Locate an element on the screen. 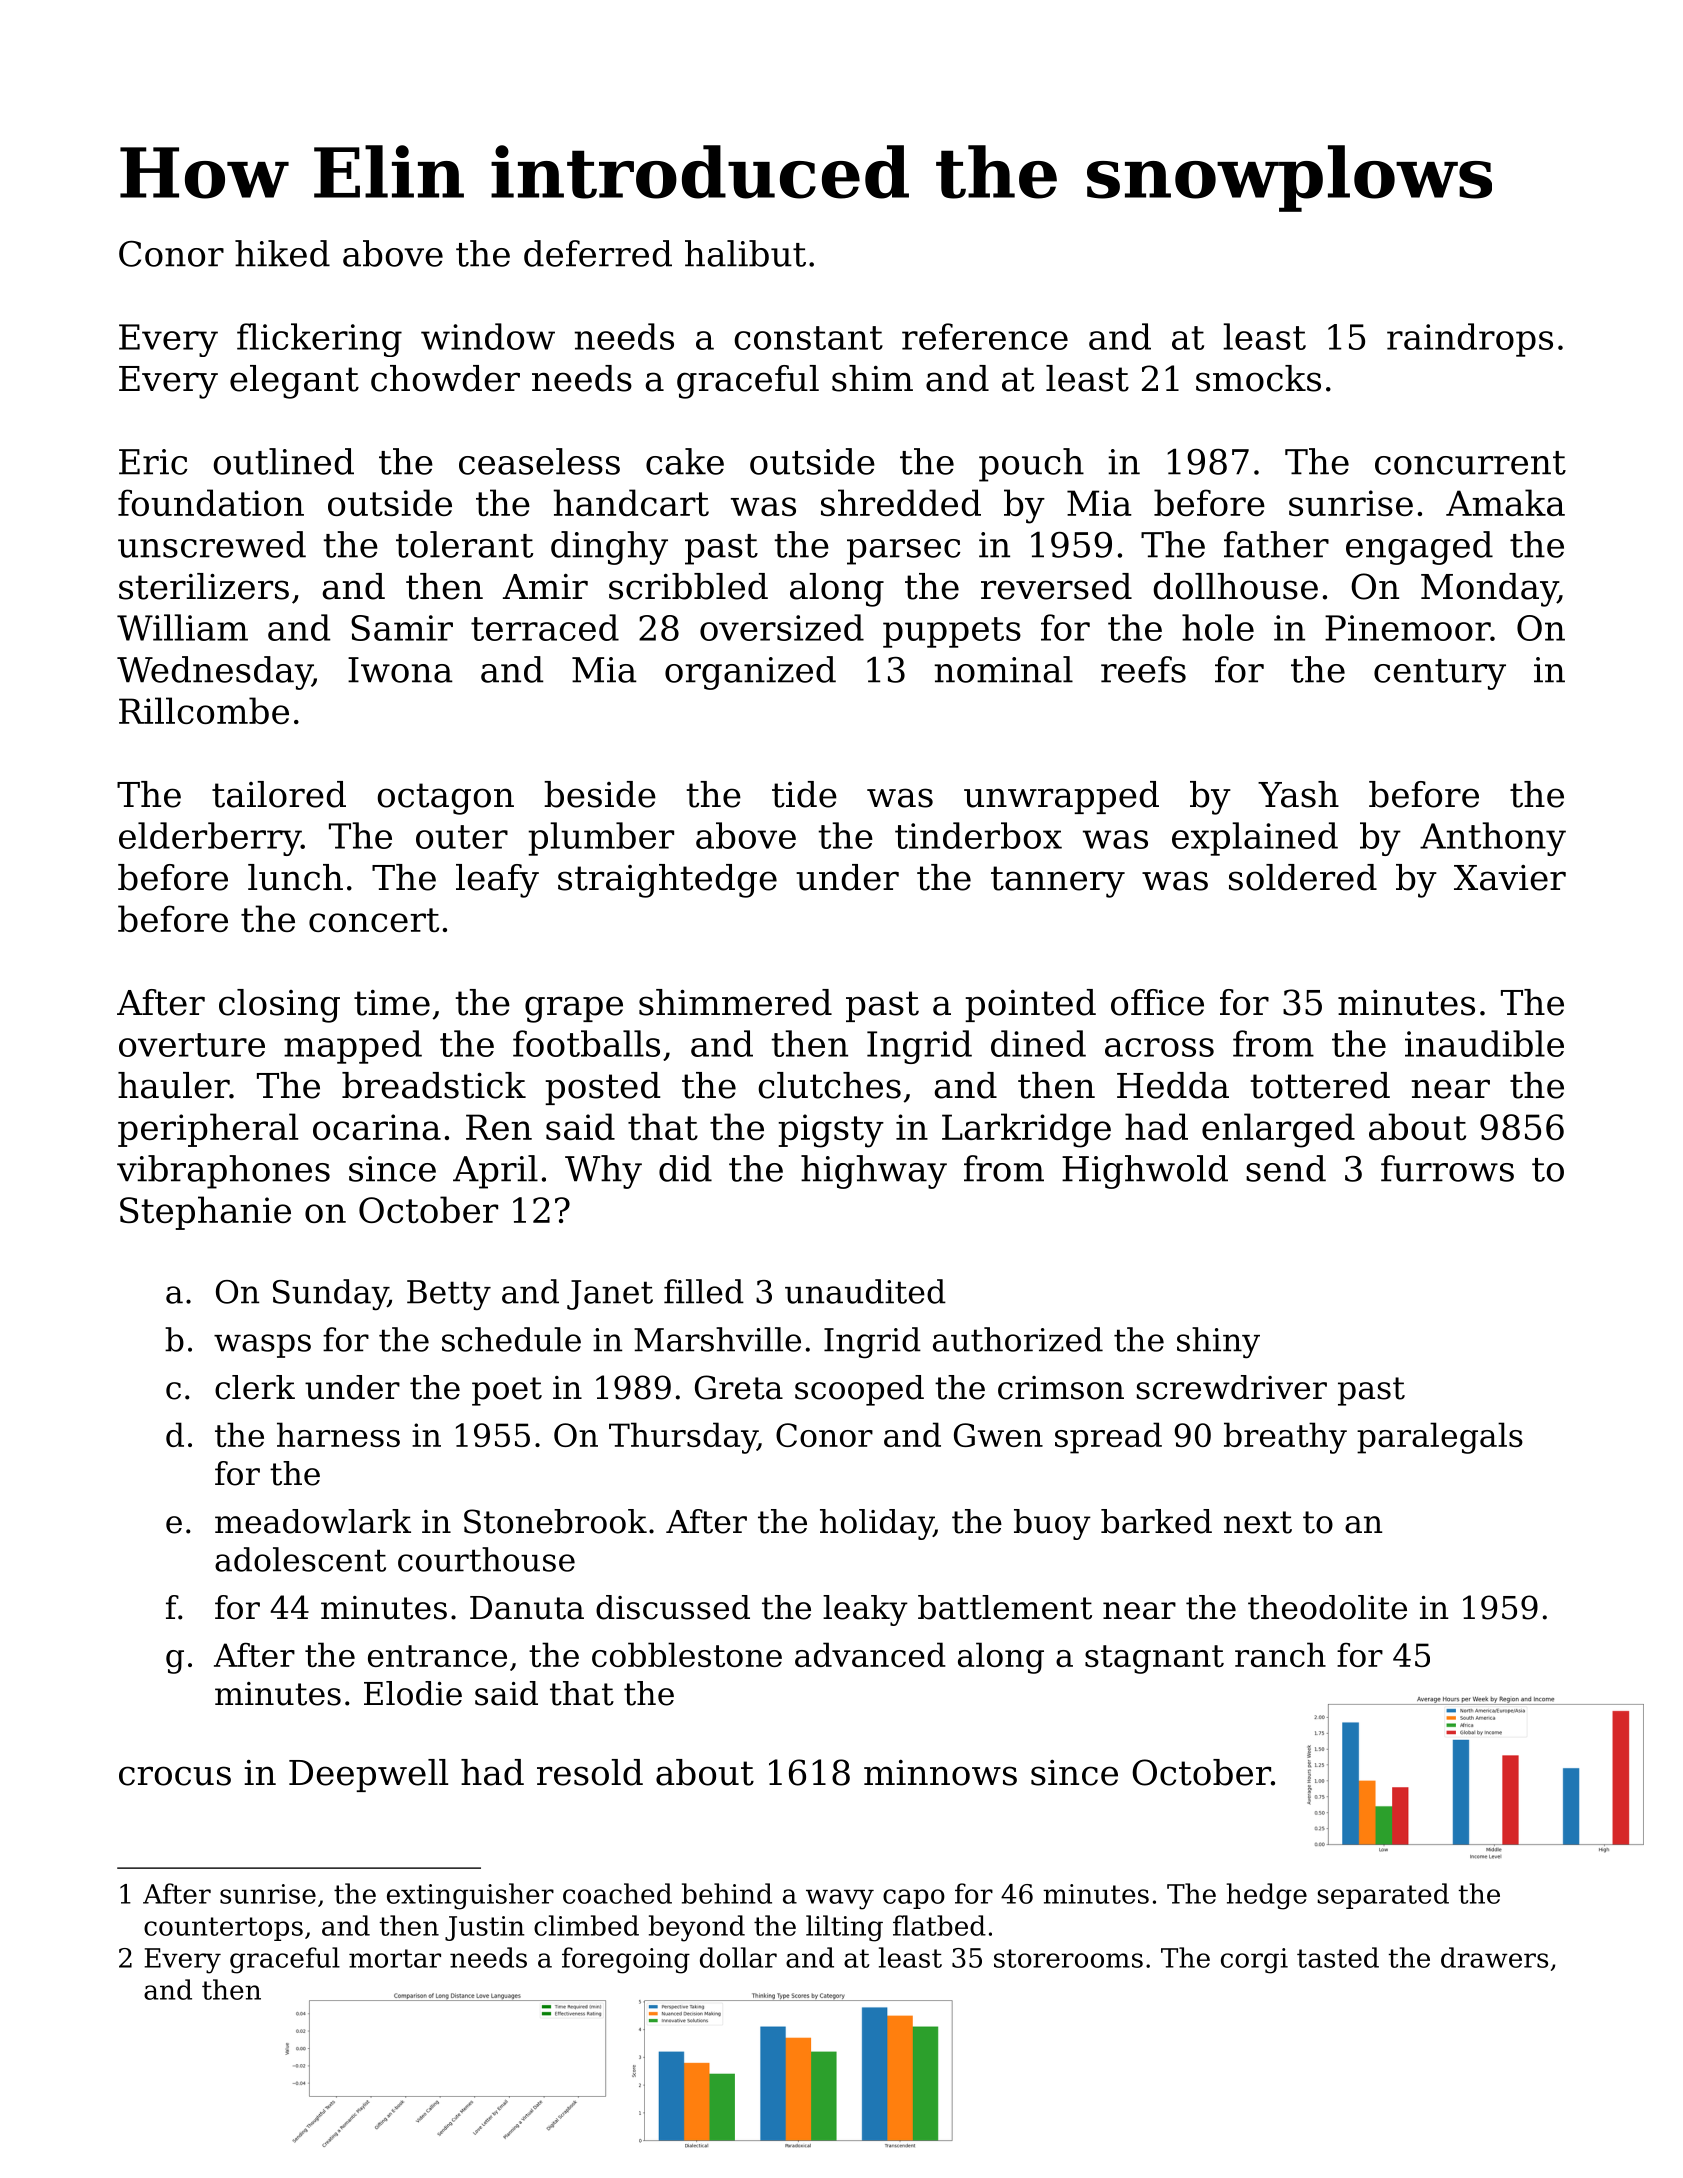 This screenshot has height=2178, width=1683. Pinemoor is located at coordinates (1407, 628).
